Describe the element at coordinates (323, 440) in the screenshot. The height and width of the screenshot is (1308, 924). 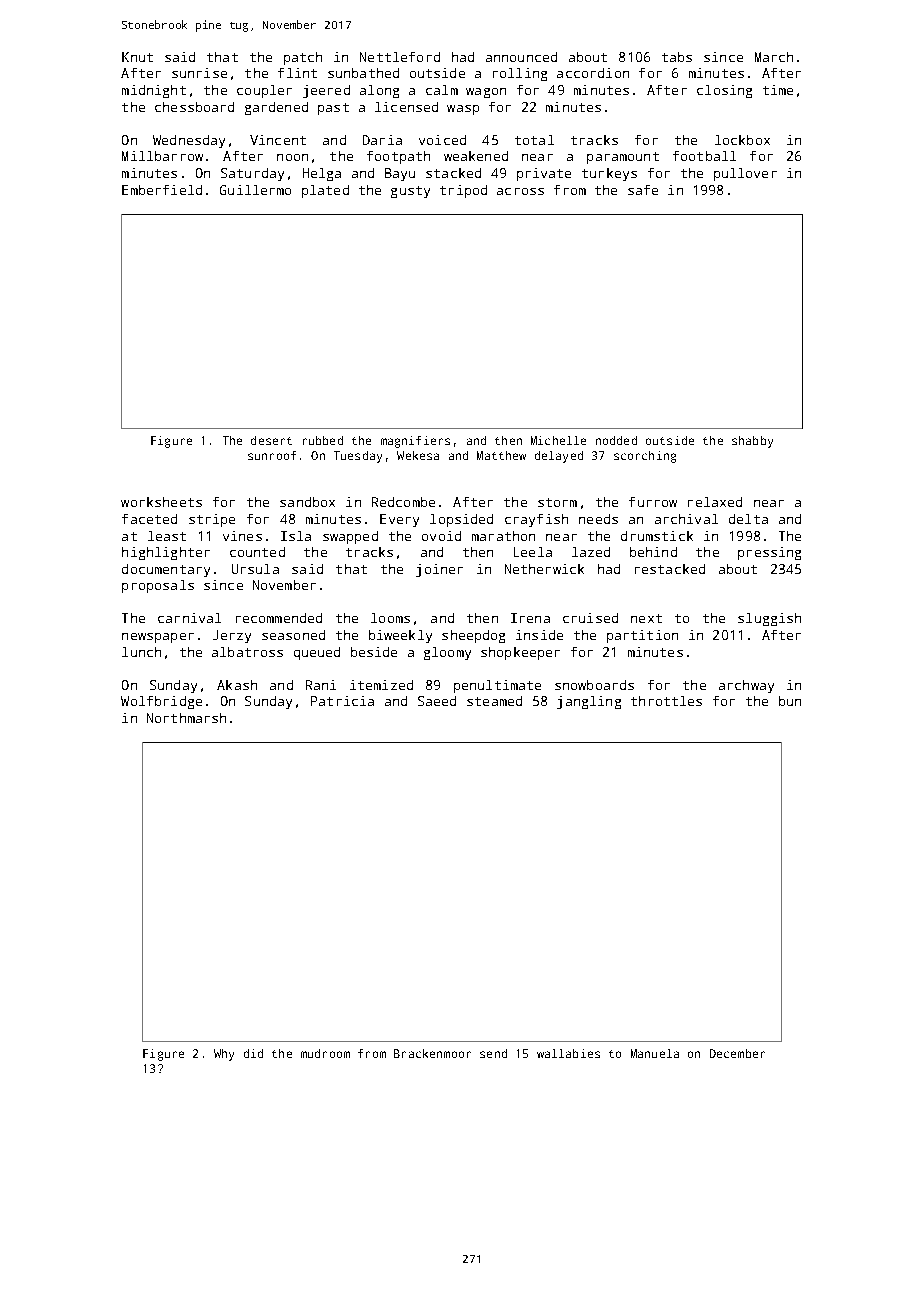
I see `rubbed` at that location.
